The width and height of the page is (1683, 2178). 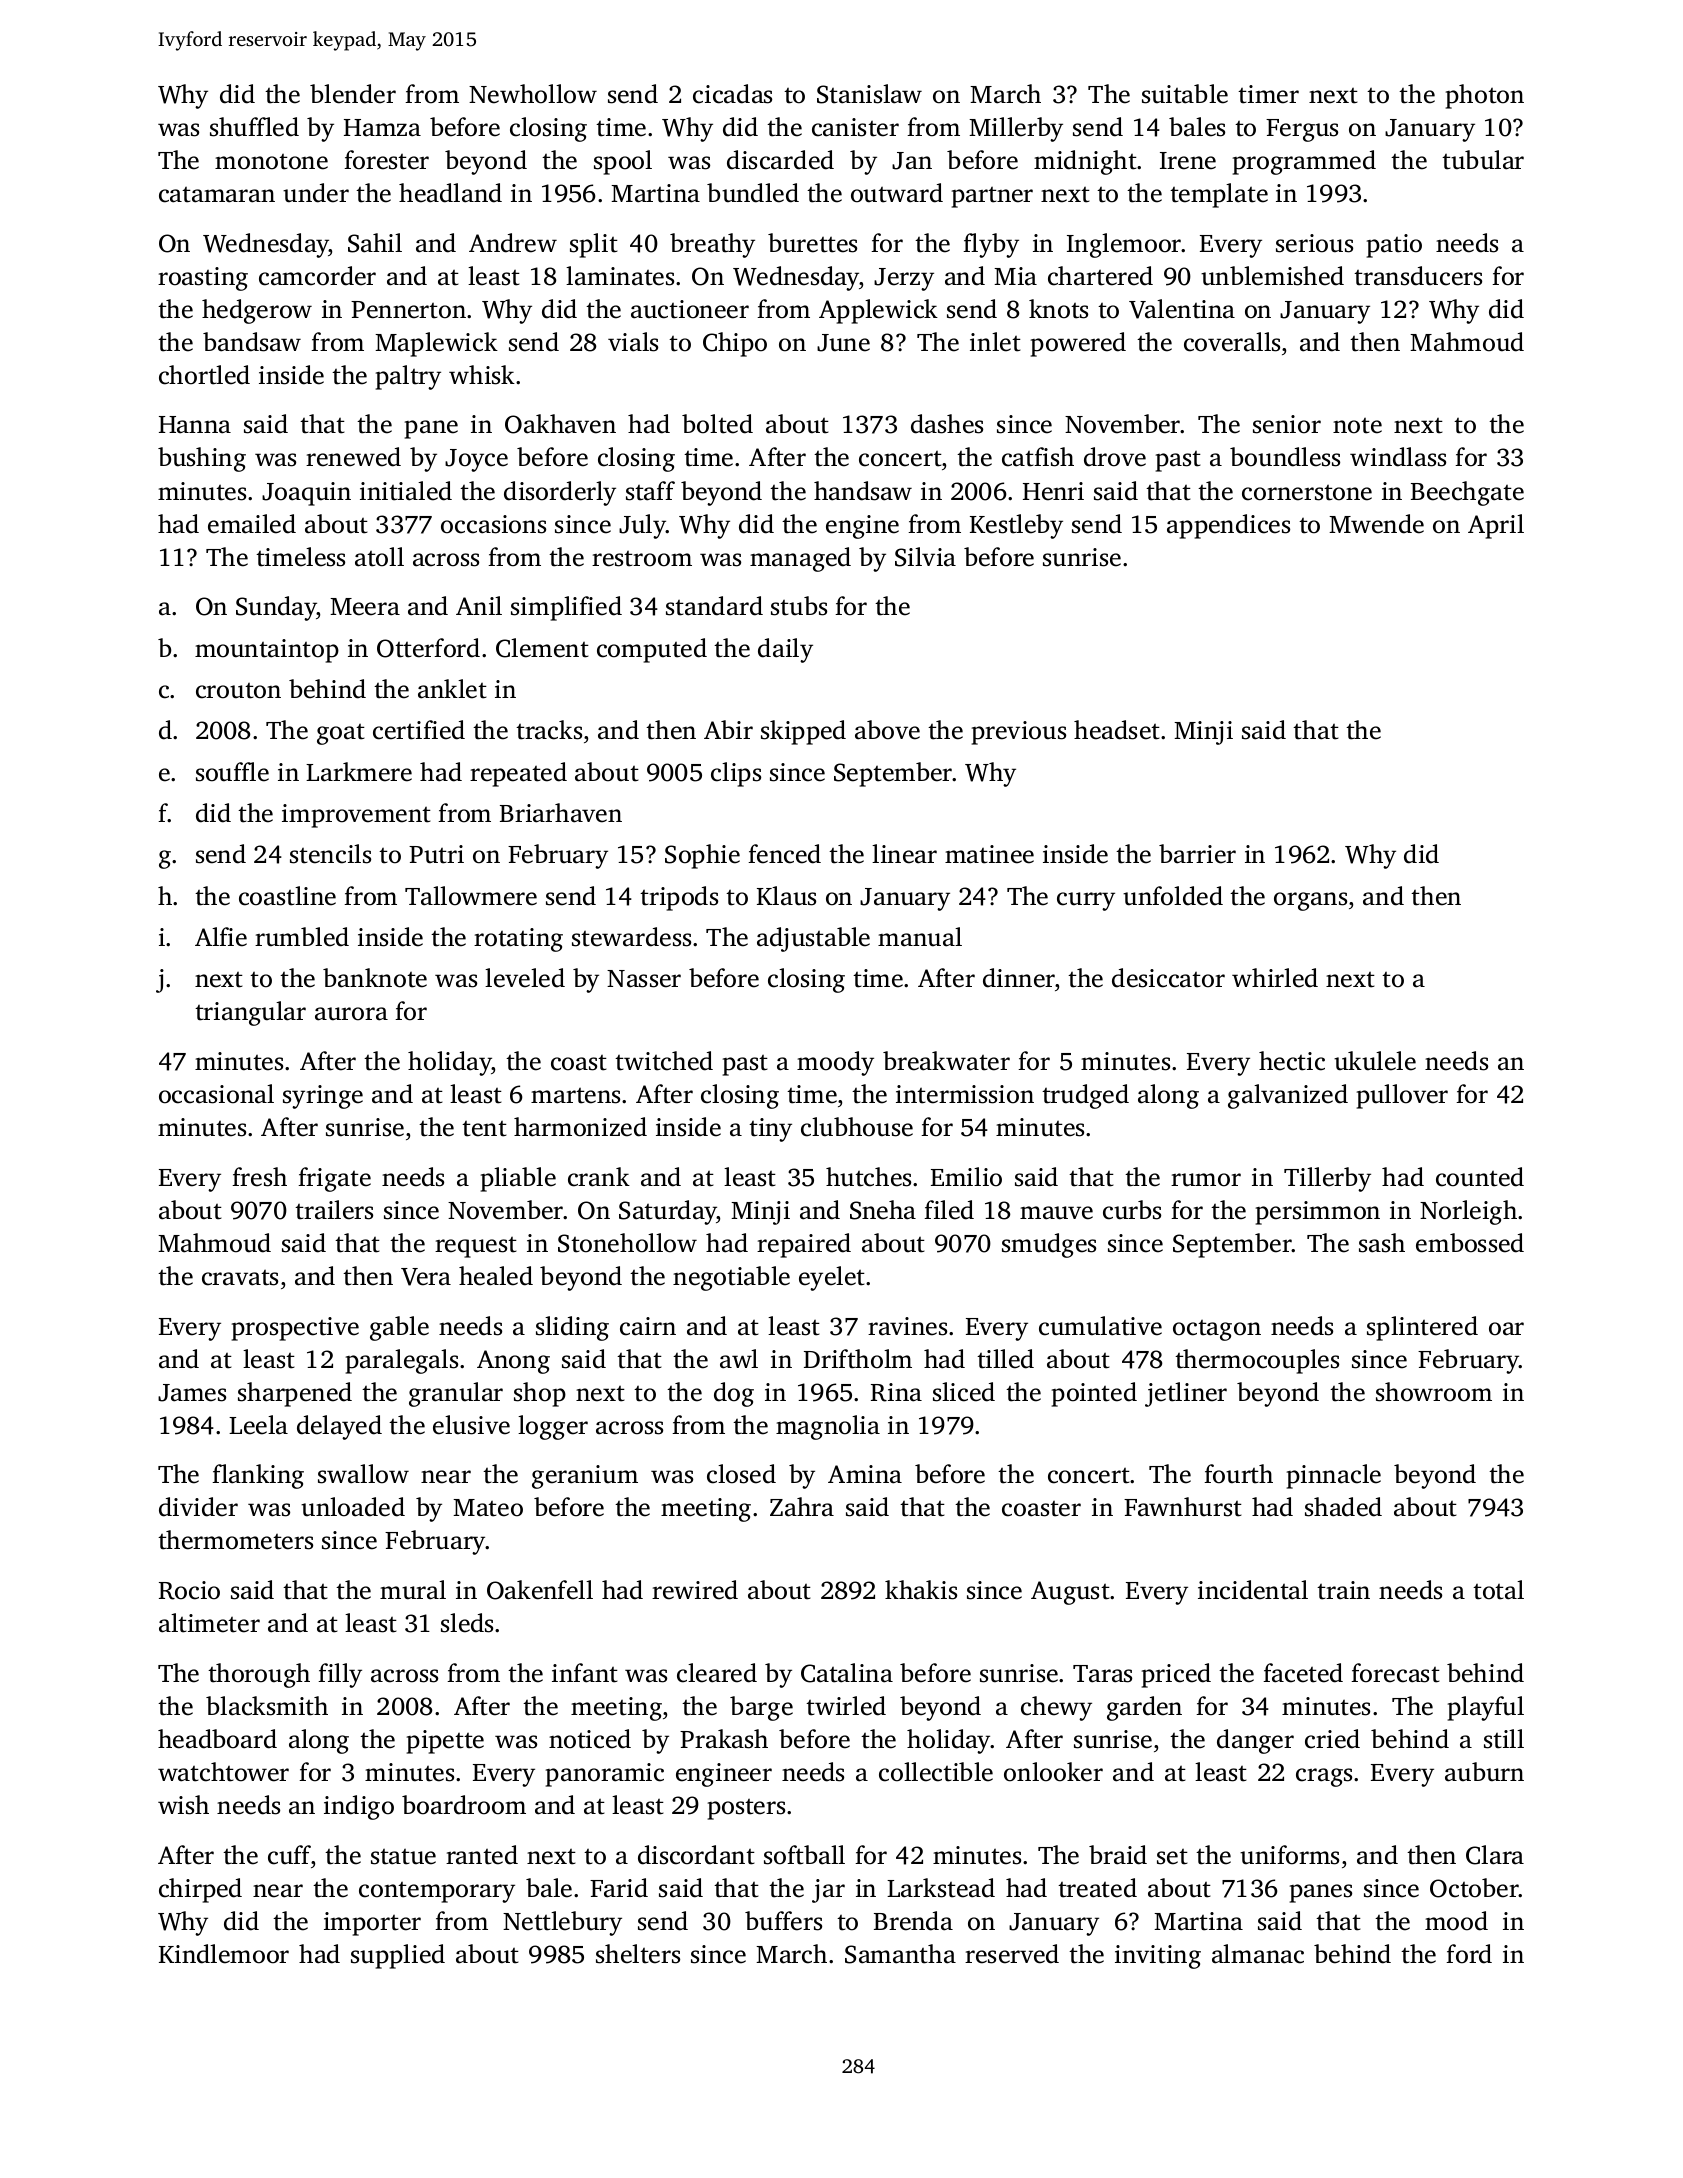 What do you see at coordinates (1480, 1177) in the page?
I see `counted` at bounding box center [1480, 1177].
